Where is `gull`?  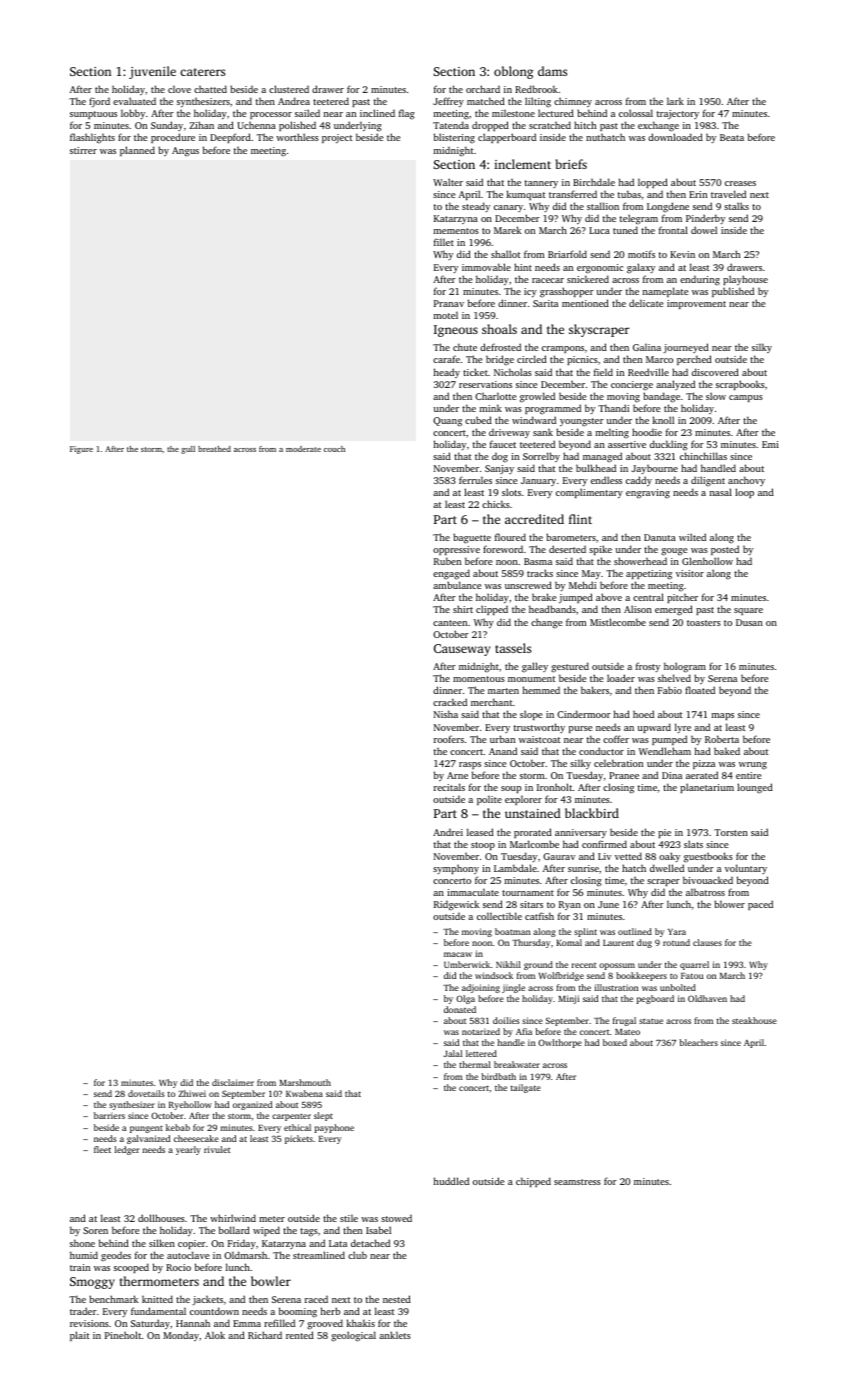
gull is located at coordinates (188, 450).
